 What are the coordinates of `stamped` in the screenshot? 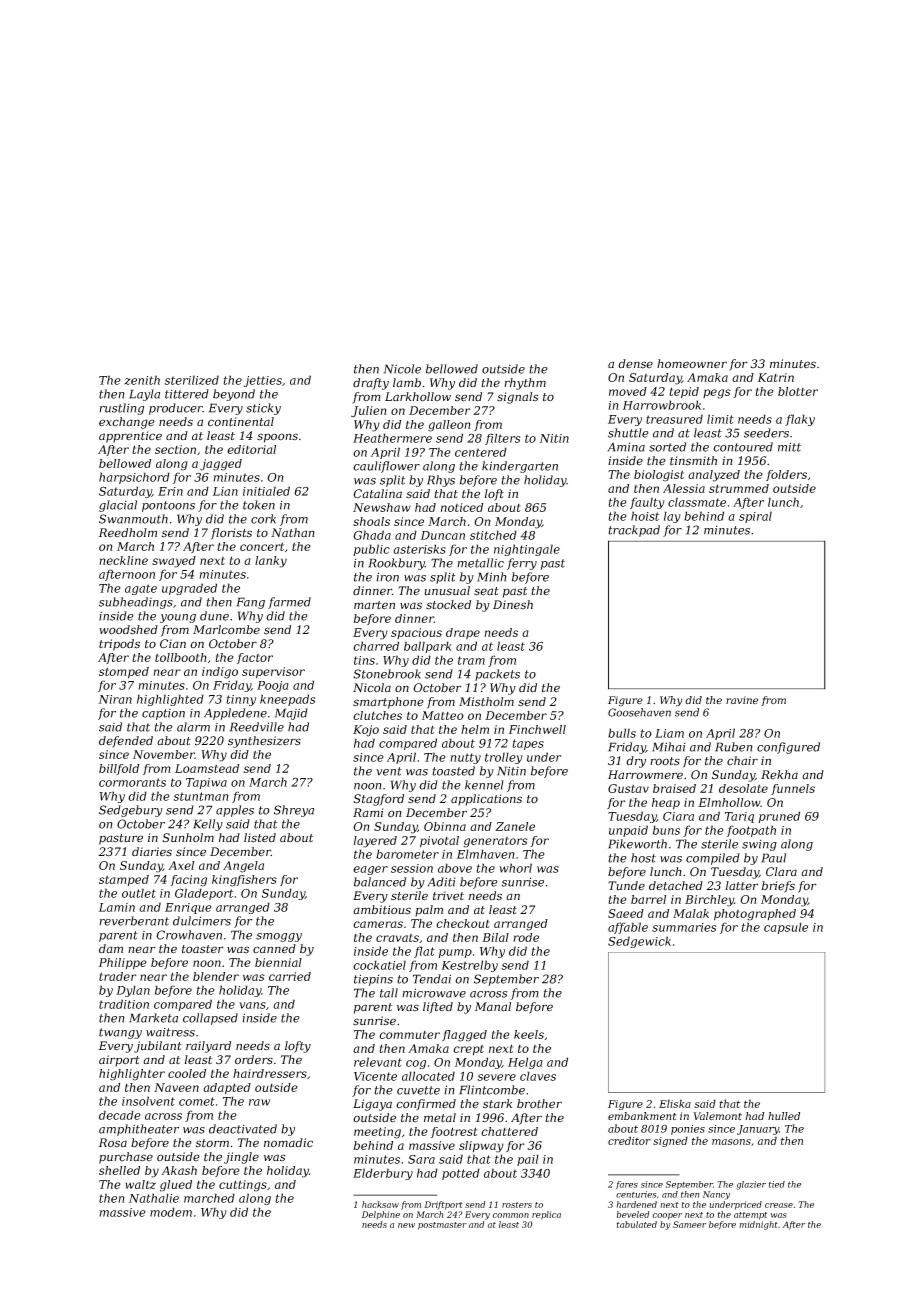 It's located at (124, 880).
